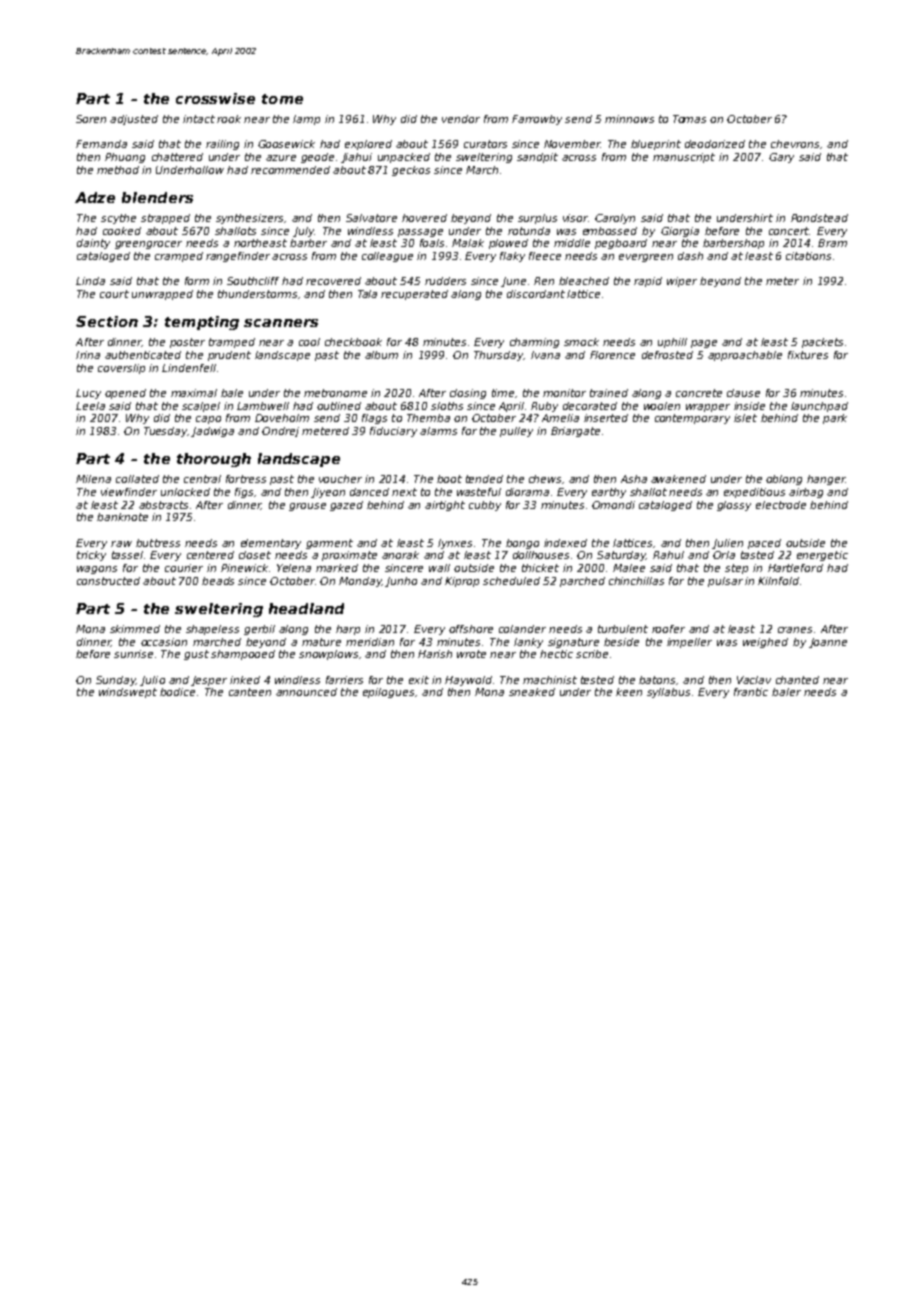  I want to click on citations, so click(808, 256).
